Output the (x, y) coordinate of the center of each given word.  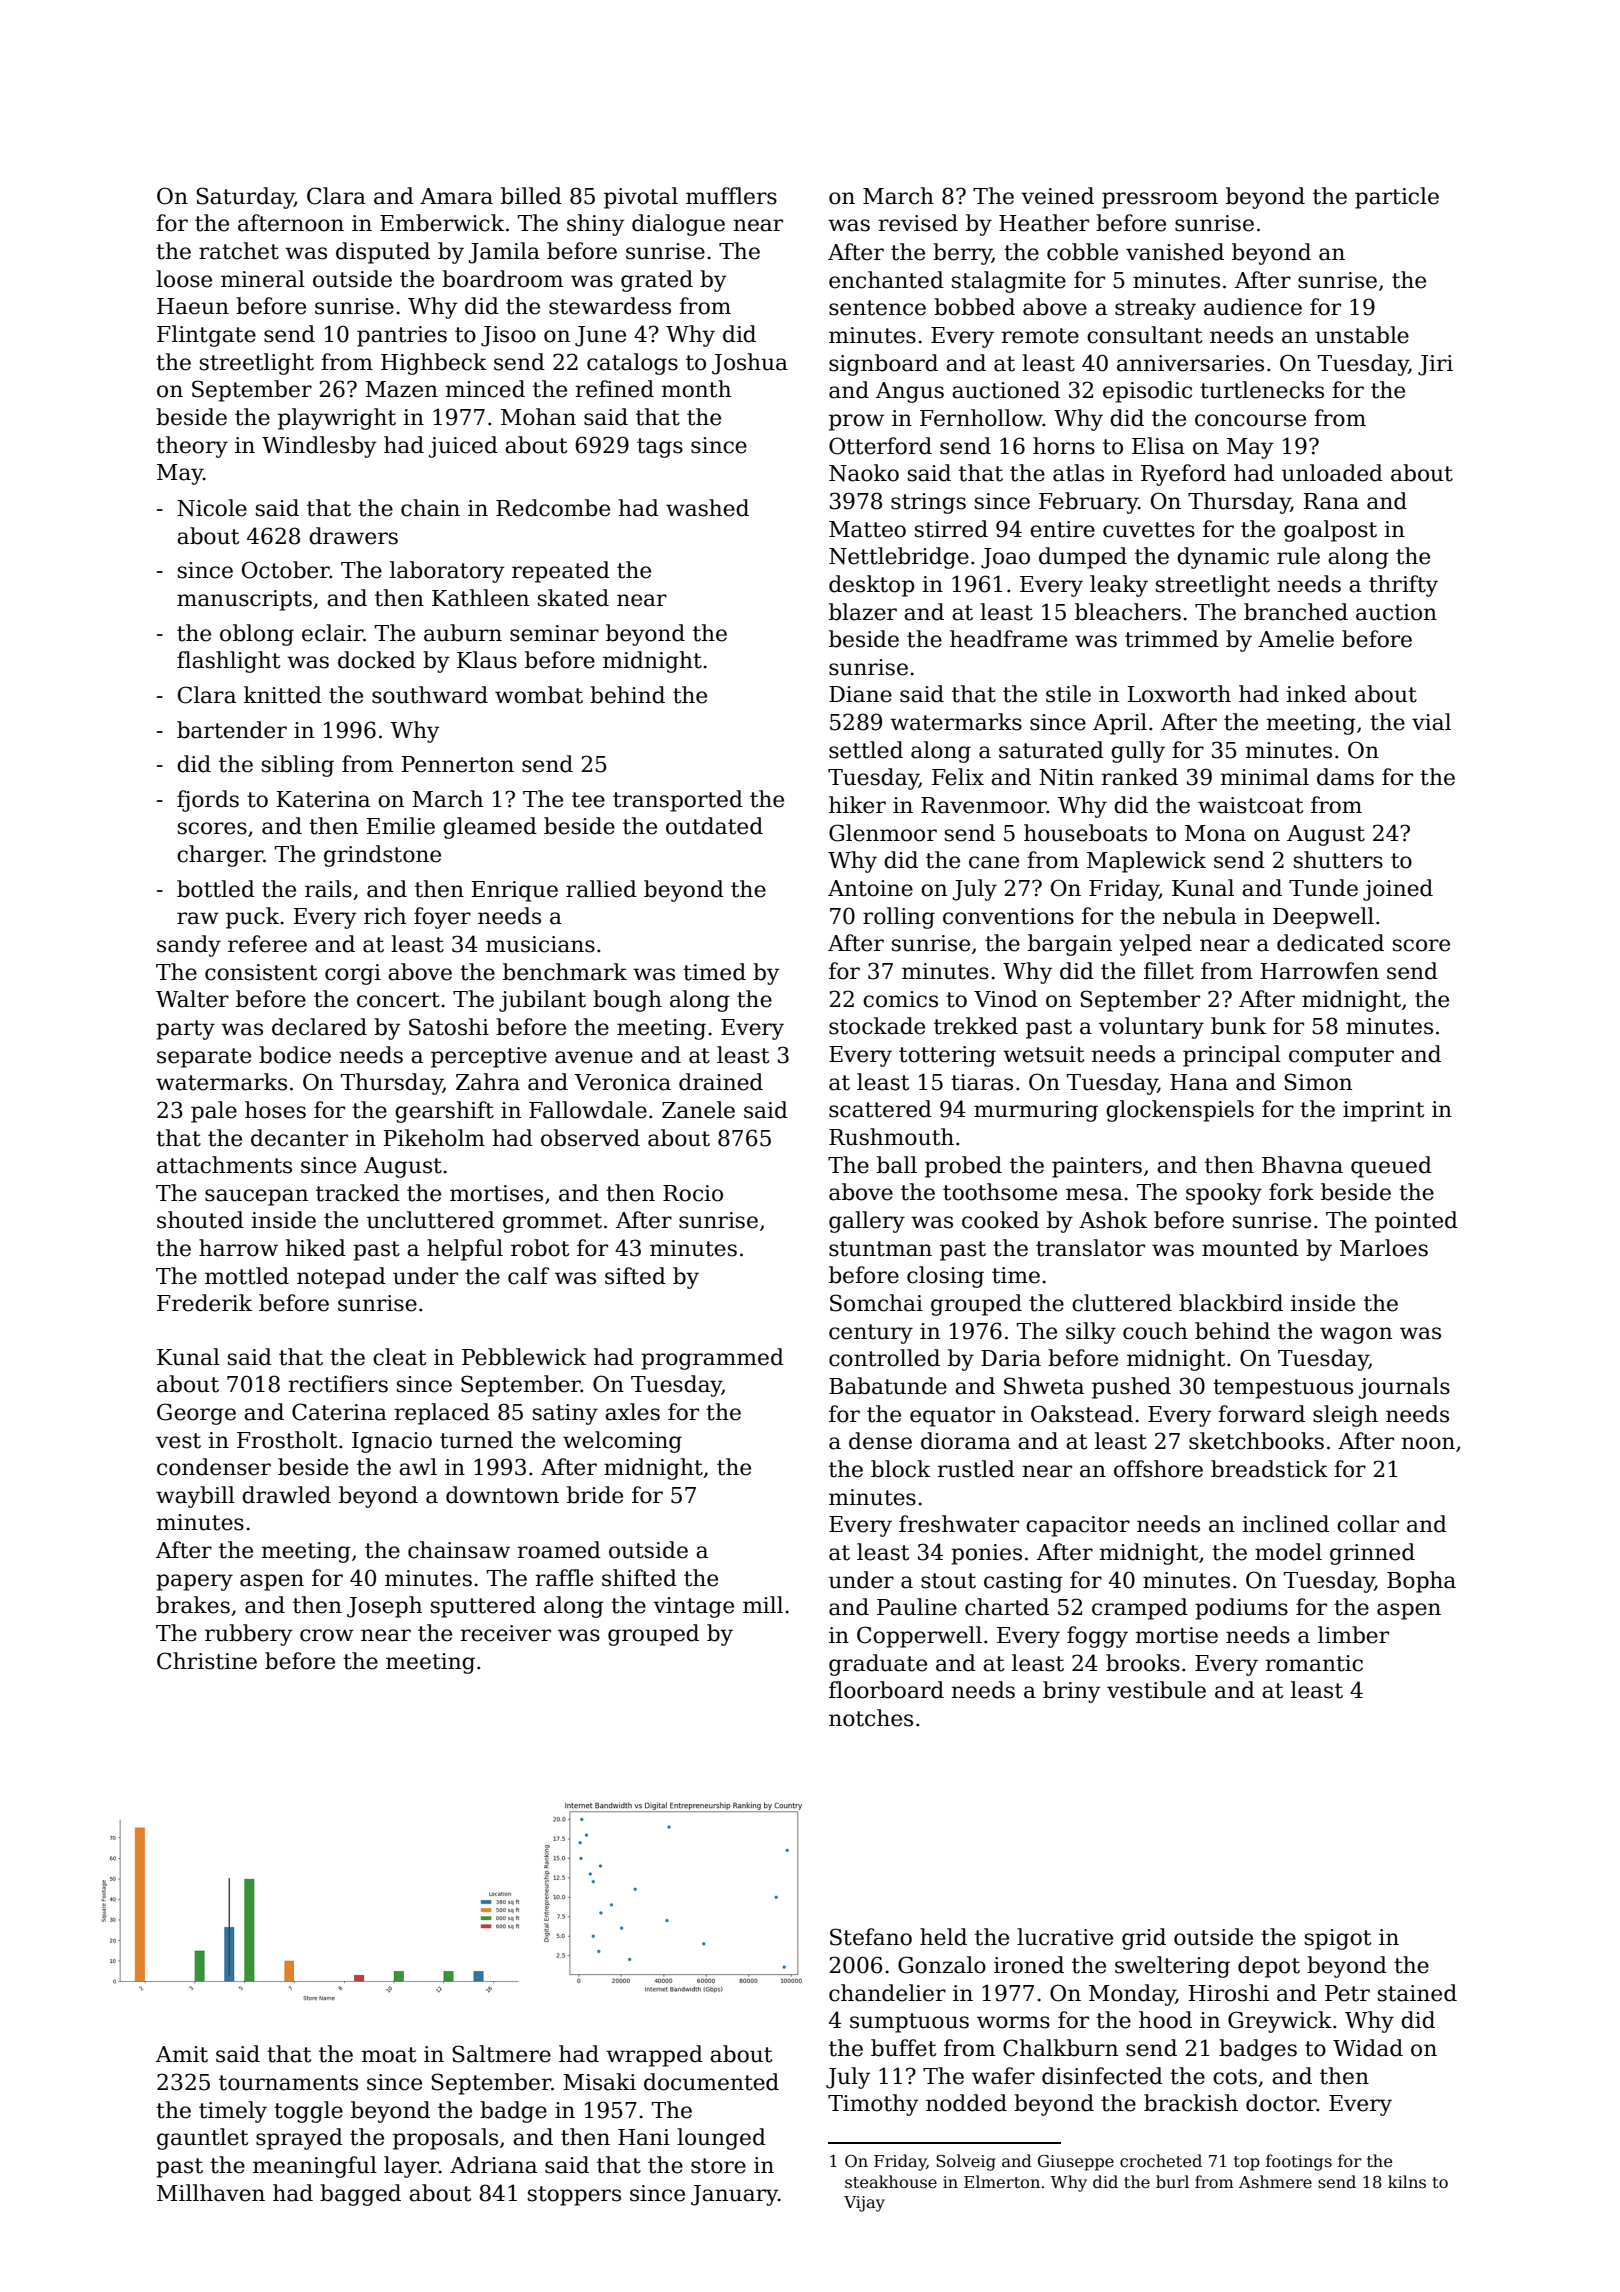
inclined (1285, 1524)
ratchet (239, 251)
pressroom (1160, 200)
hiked (316, 1248)
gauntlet (202, 2139)
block (901, 1469)
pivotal (641, 198)
